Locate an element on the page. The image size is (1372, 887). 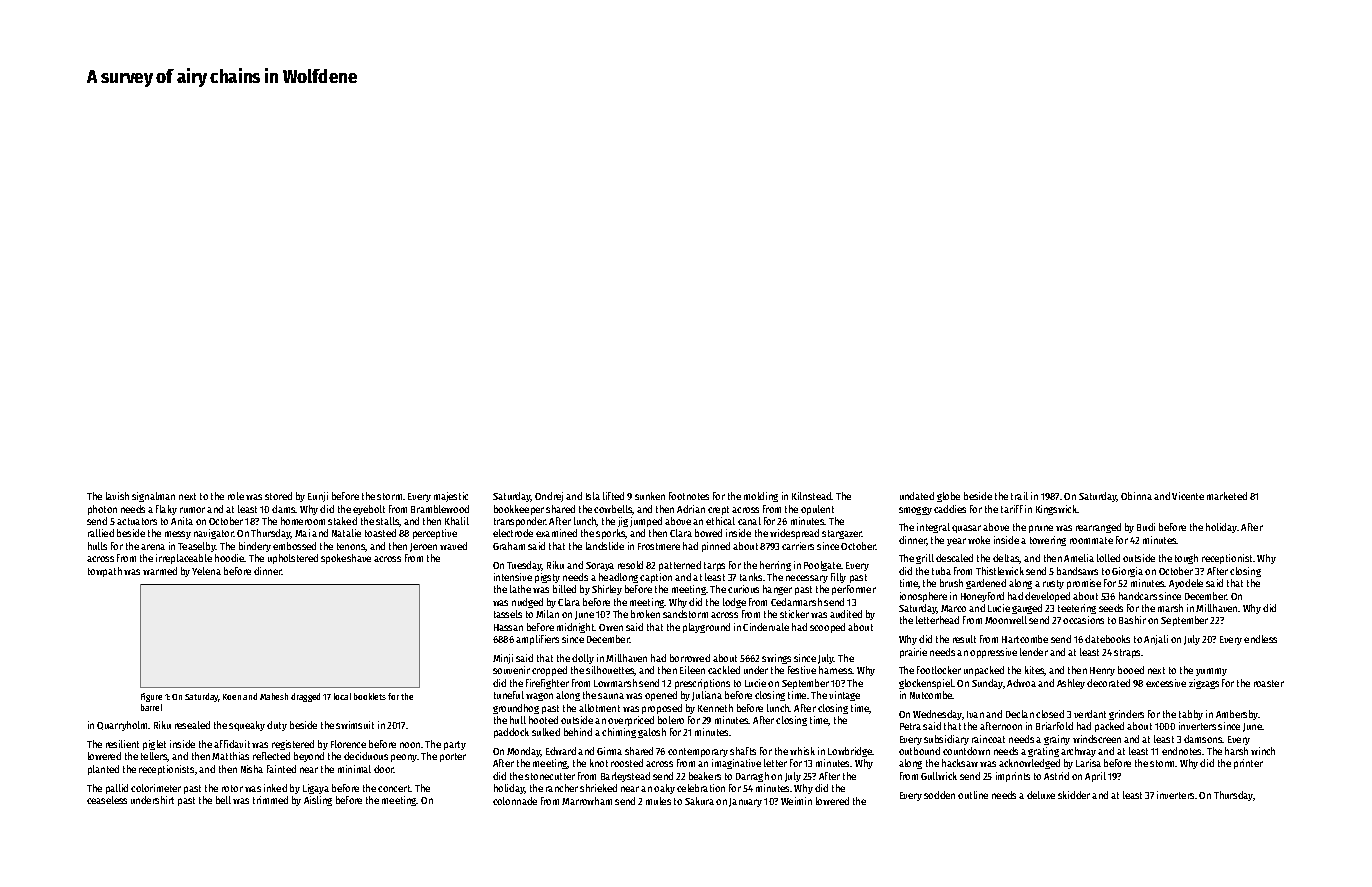
hanger is located at coordinates (777, 590).
